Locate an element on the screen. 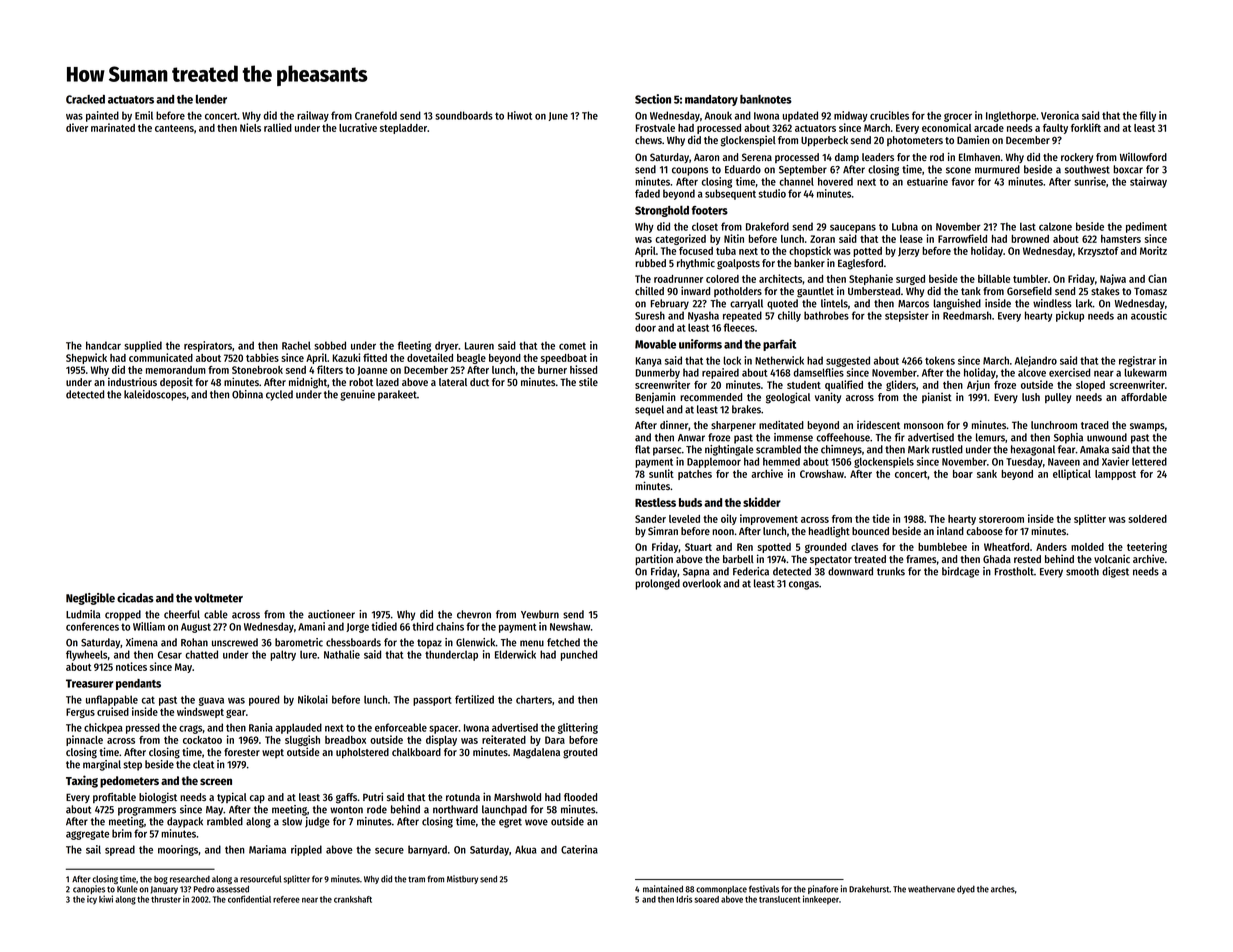 The width and height of the screenshot is (1233, 952). festivals is located at coordinates (764, 889).
